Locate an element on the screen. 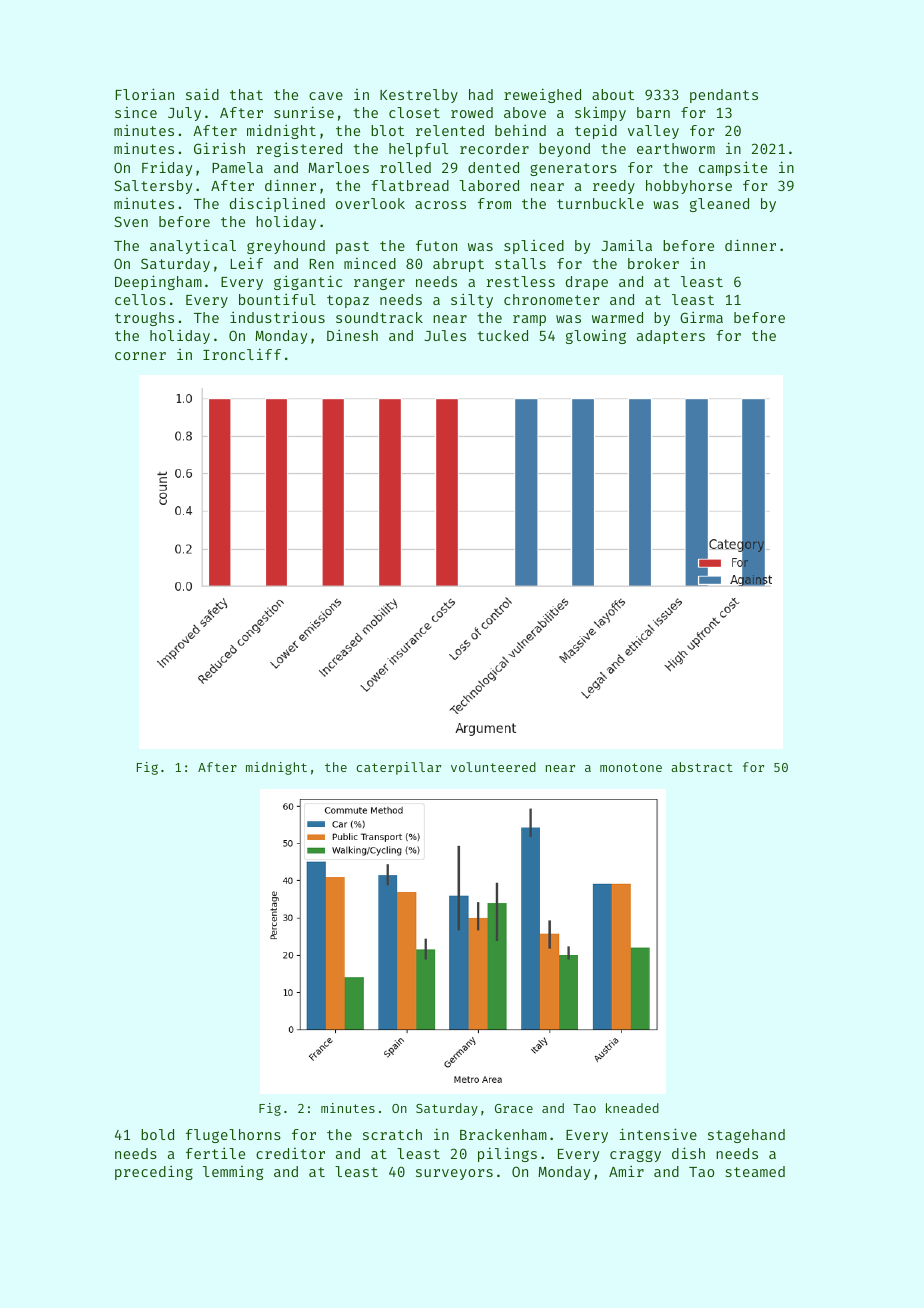 This screenshot has width=924, height=1308. abstract is located at coordinates (702, 767).
